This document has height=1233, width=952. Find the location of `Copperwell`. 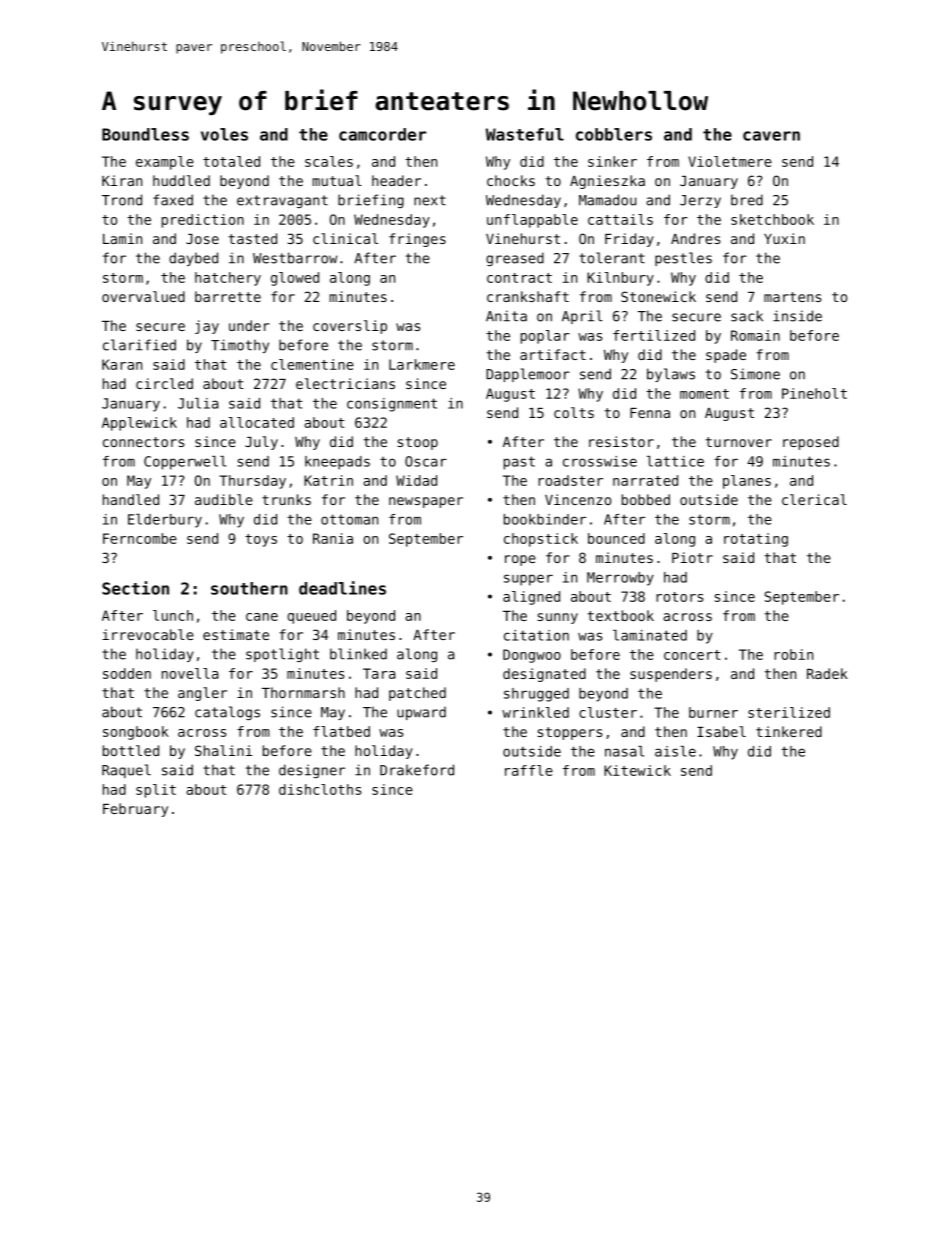

Copperwell is located at coordinates (185, 463).
